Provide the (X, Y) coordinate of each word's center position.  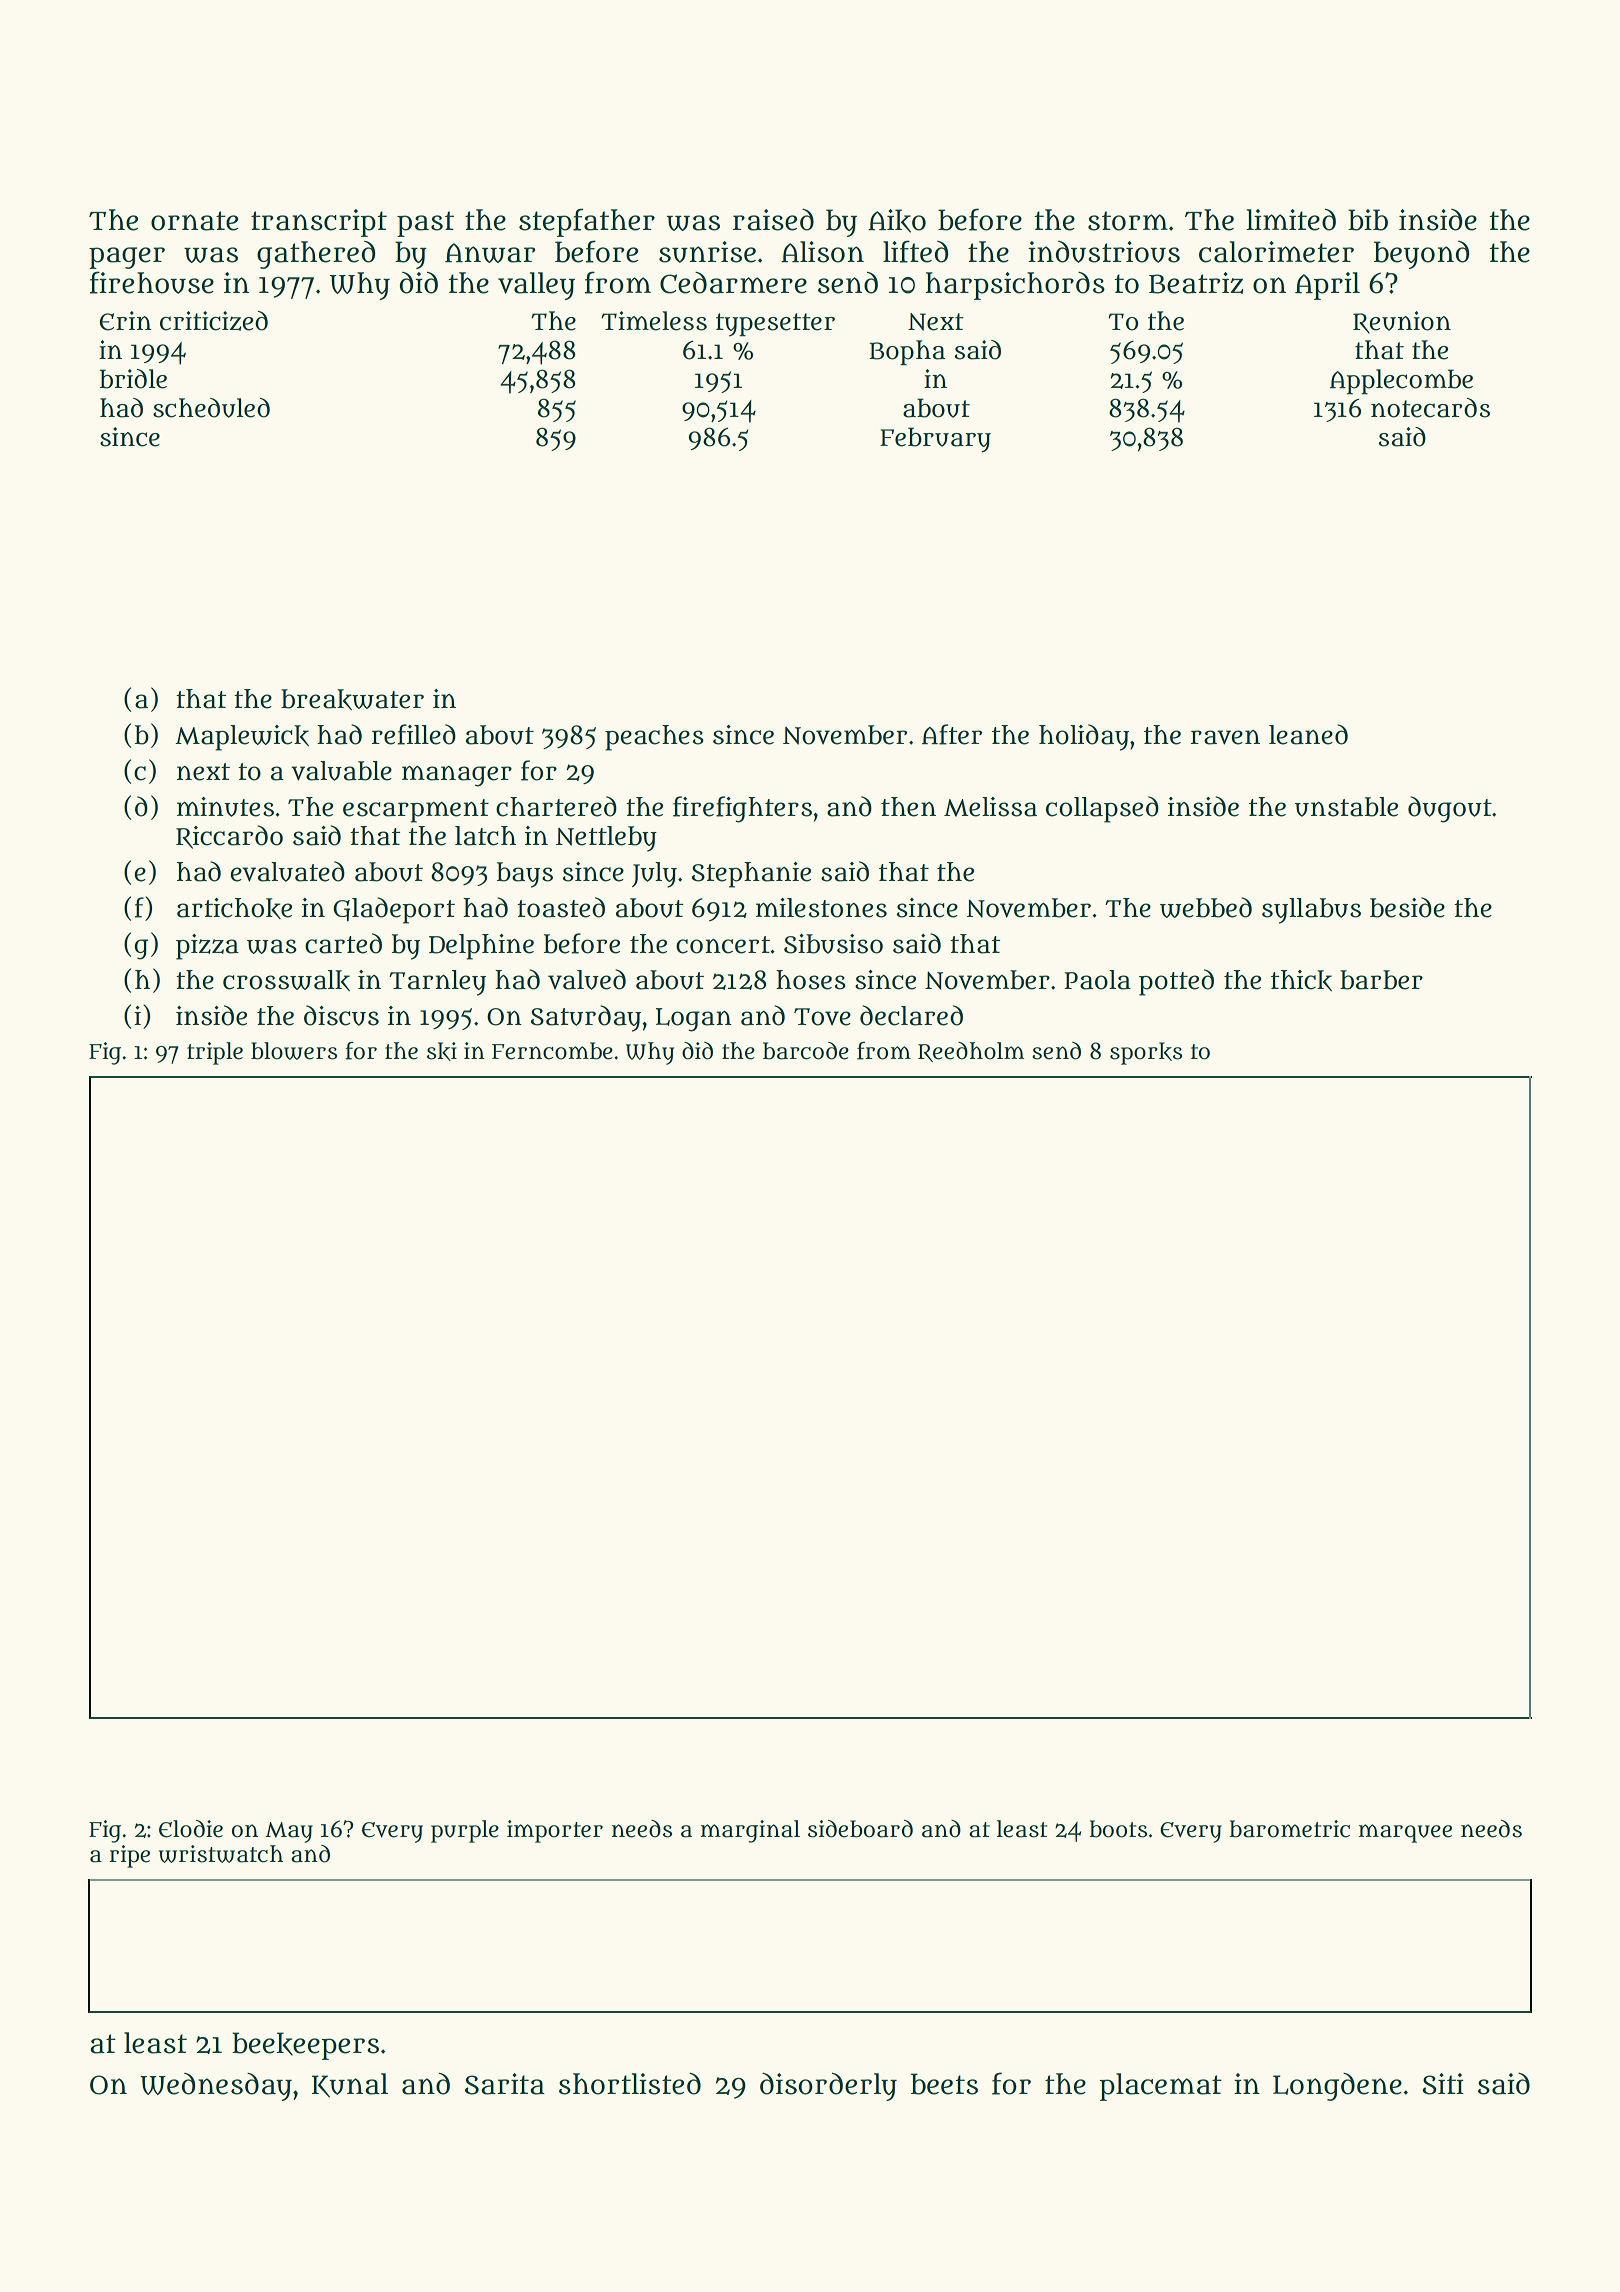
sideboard (860, 1829)
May (289, 1832)
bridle (133, 379)
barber (1381, 980)
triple (215, 1053)
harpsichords (1015, 286)
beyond (1421, 255)
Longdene (1337, 2087)
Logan (694, 1020)
